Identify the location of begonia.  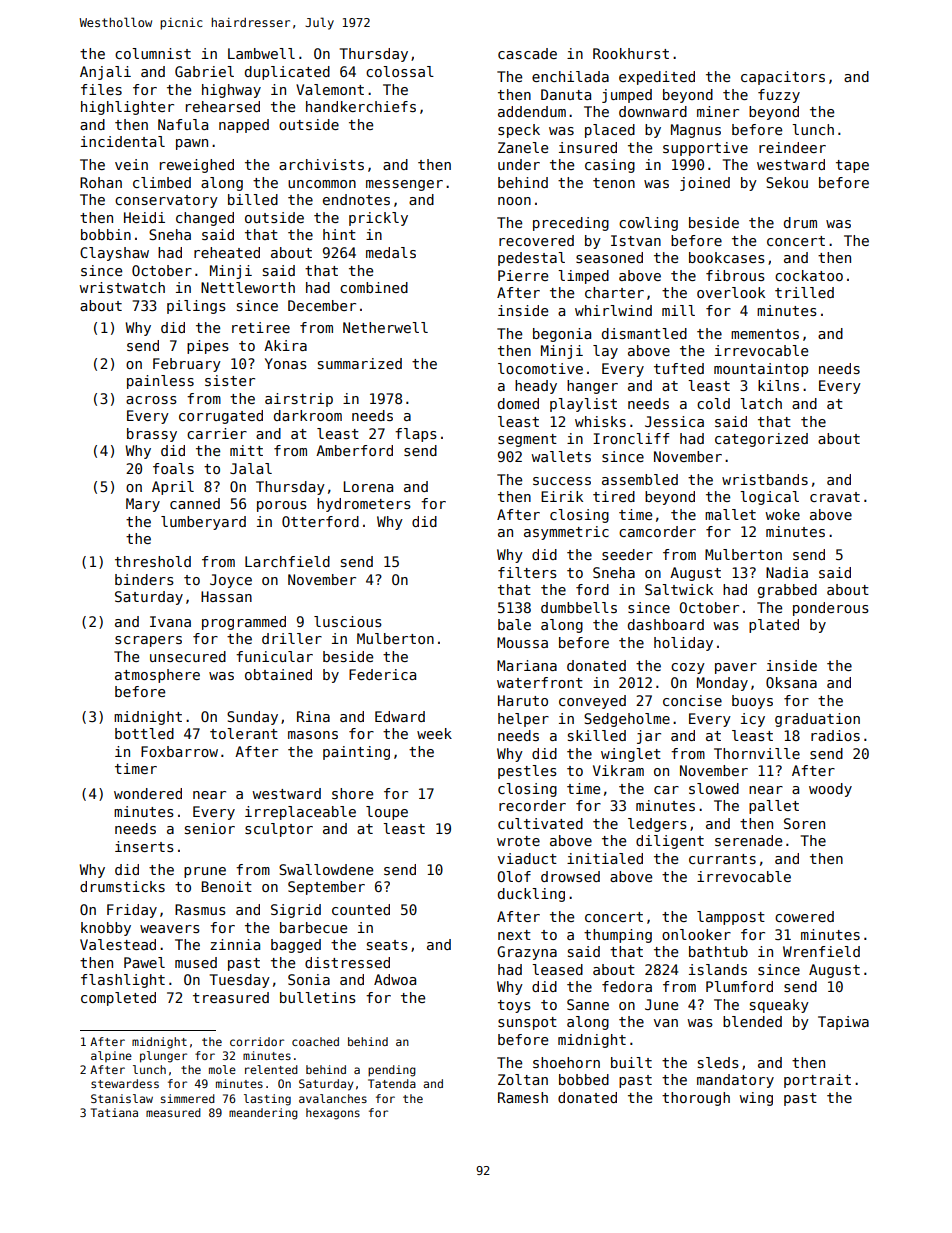
(562, 335).
